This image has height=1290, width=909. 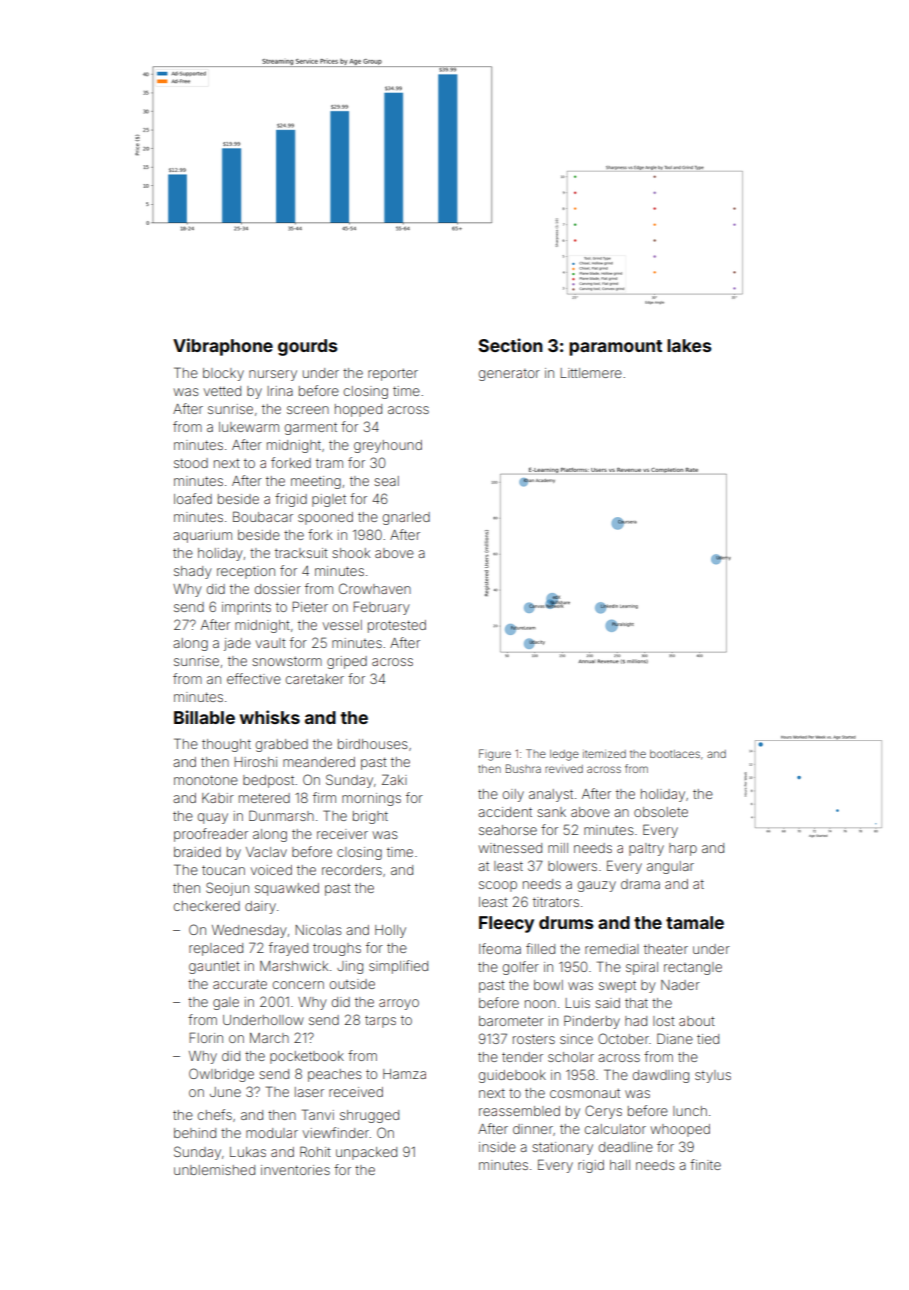 What do you see at coordinates (397, 626) in the image?
I see `protested` at bounding box center [397, 626].
